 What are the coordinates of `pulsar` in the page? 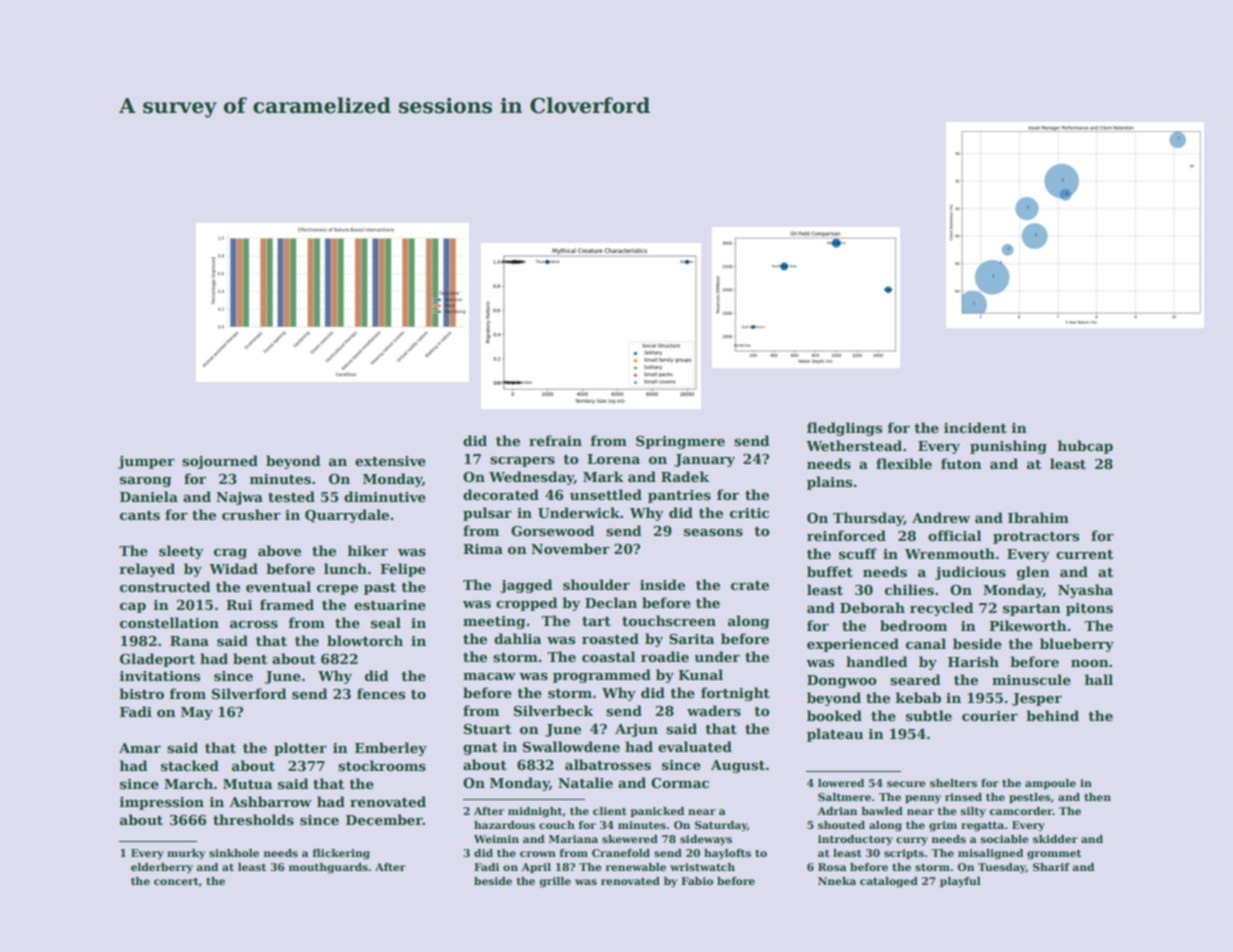 It's located at (487, 514).
